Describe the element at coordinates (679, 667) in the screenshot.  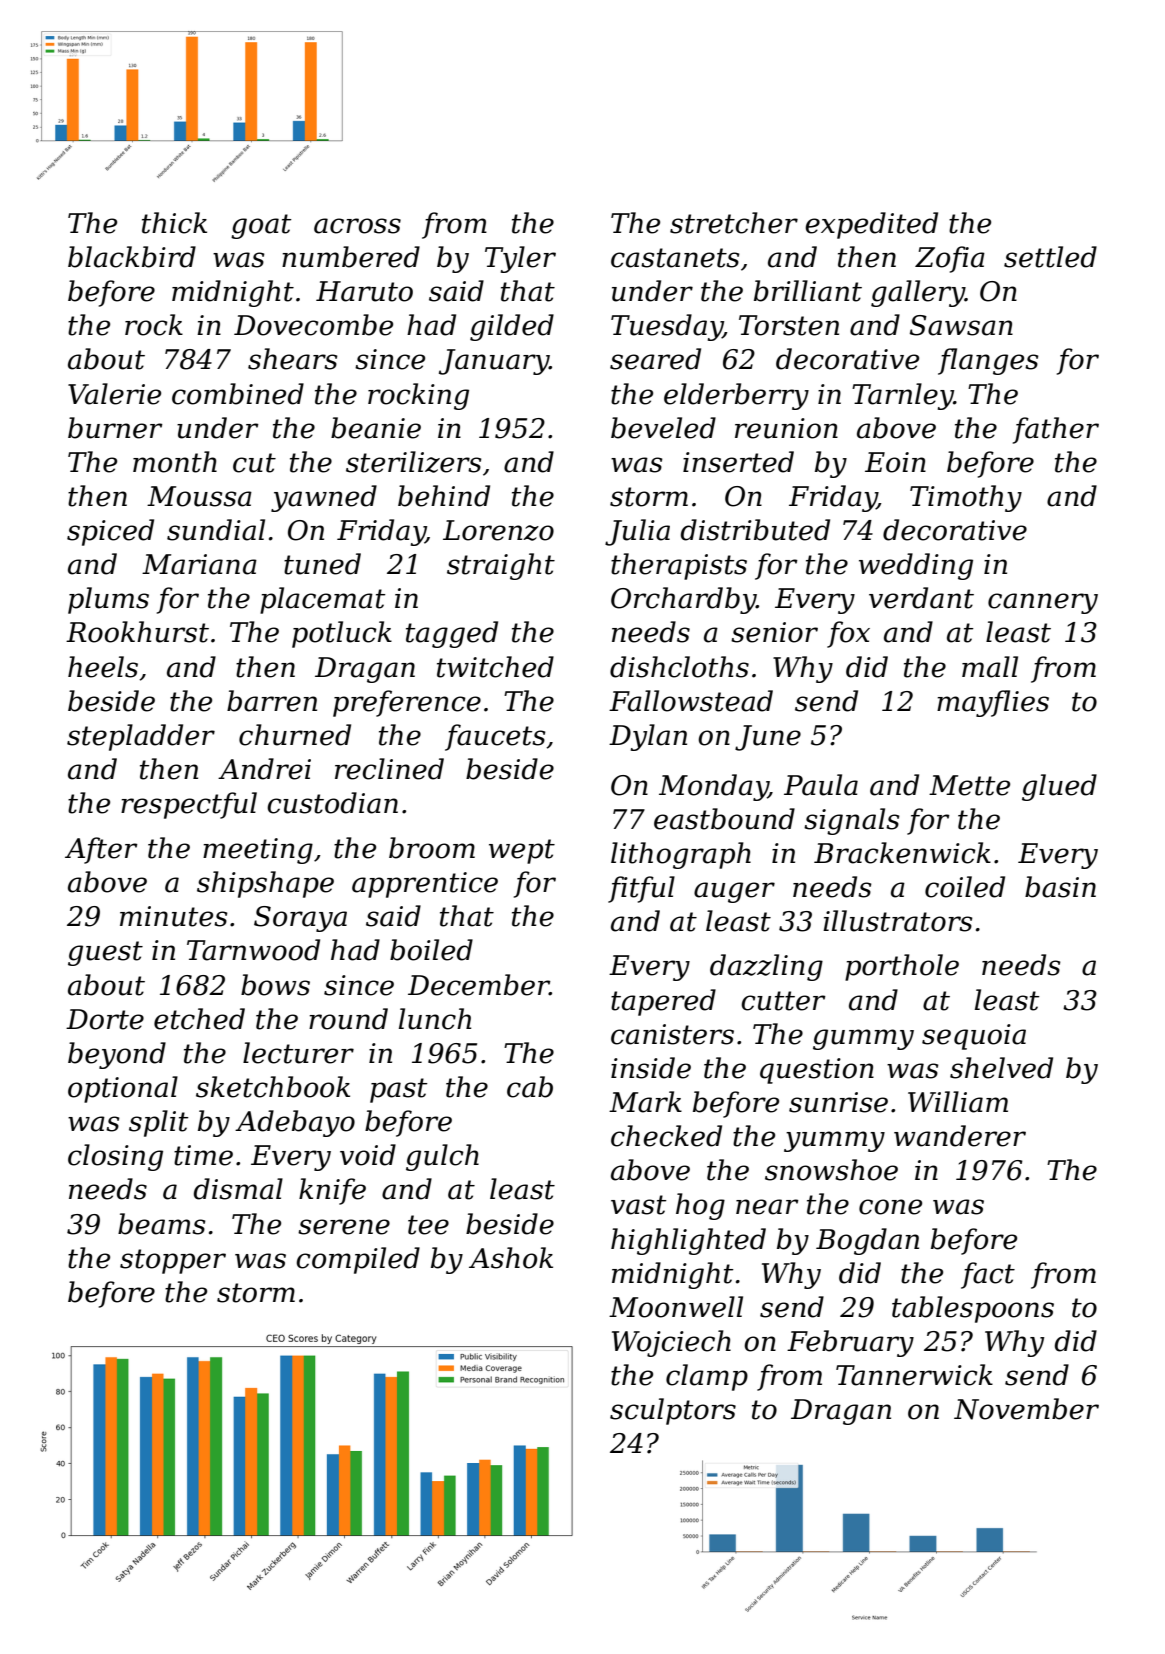
I see `dishcloths` at that location.
